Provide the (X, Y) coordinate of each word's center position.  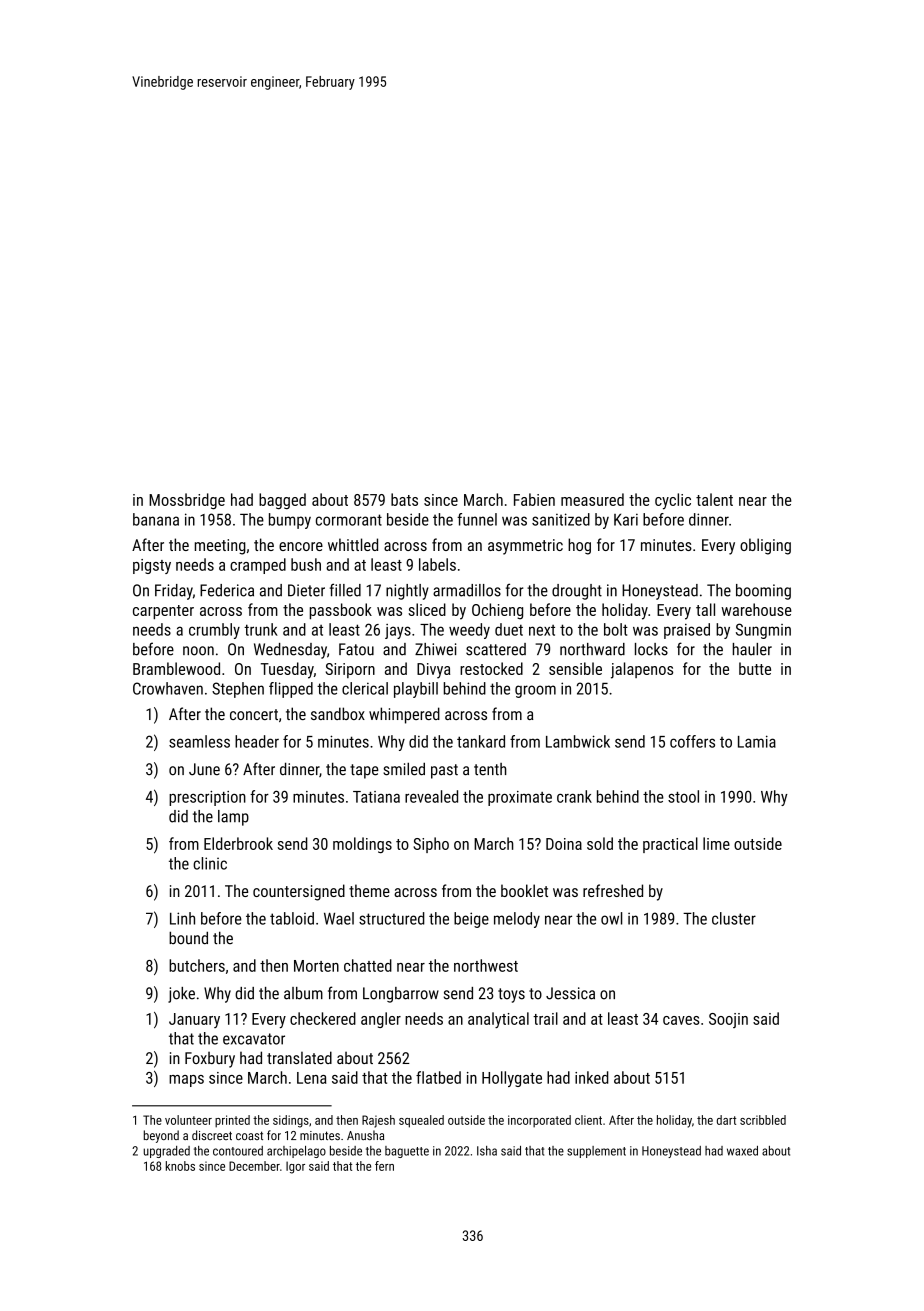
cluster (734, 918)
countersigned (299, 892)
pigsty (152, 566)
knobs (180, 1166)
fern (384, 1166)
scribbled (763, 1120)
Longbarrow (401, 995)
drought (577, 592)
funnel (477, 519)
